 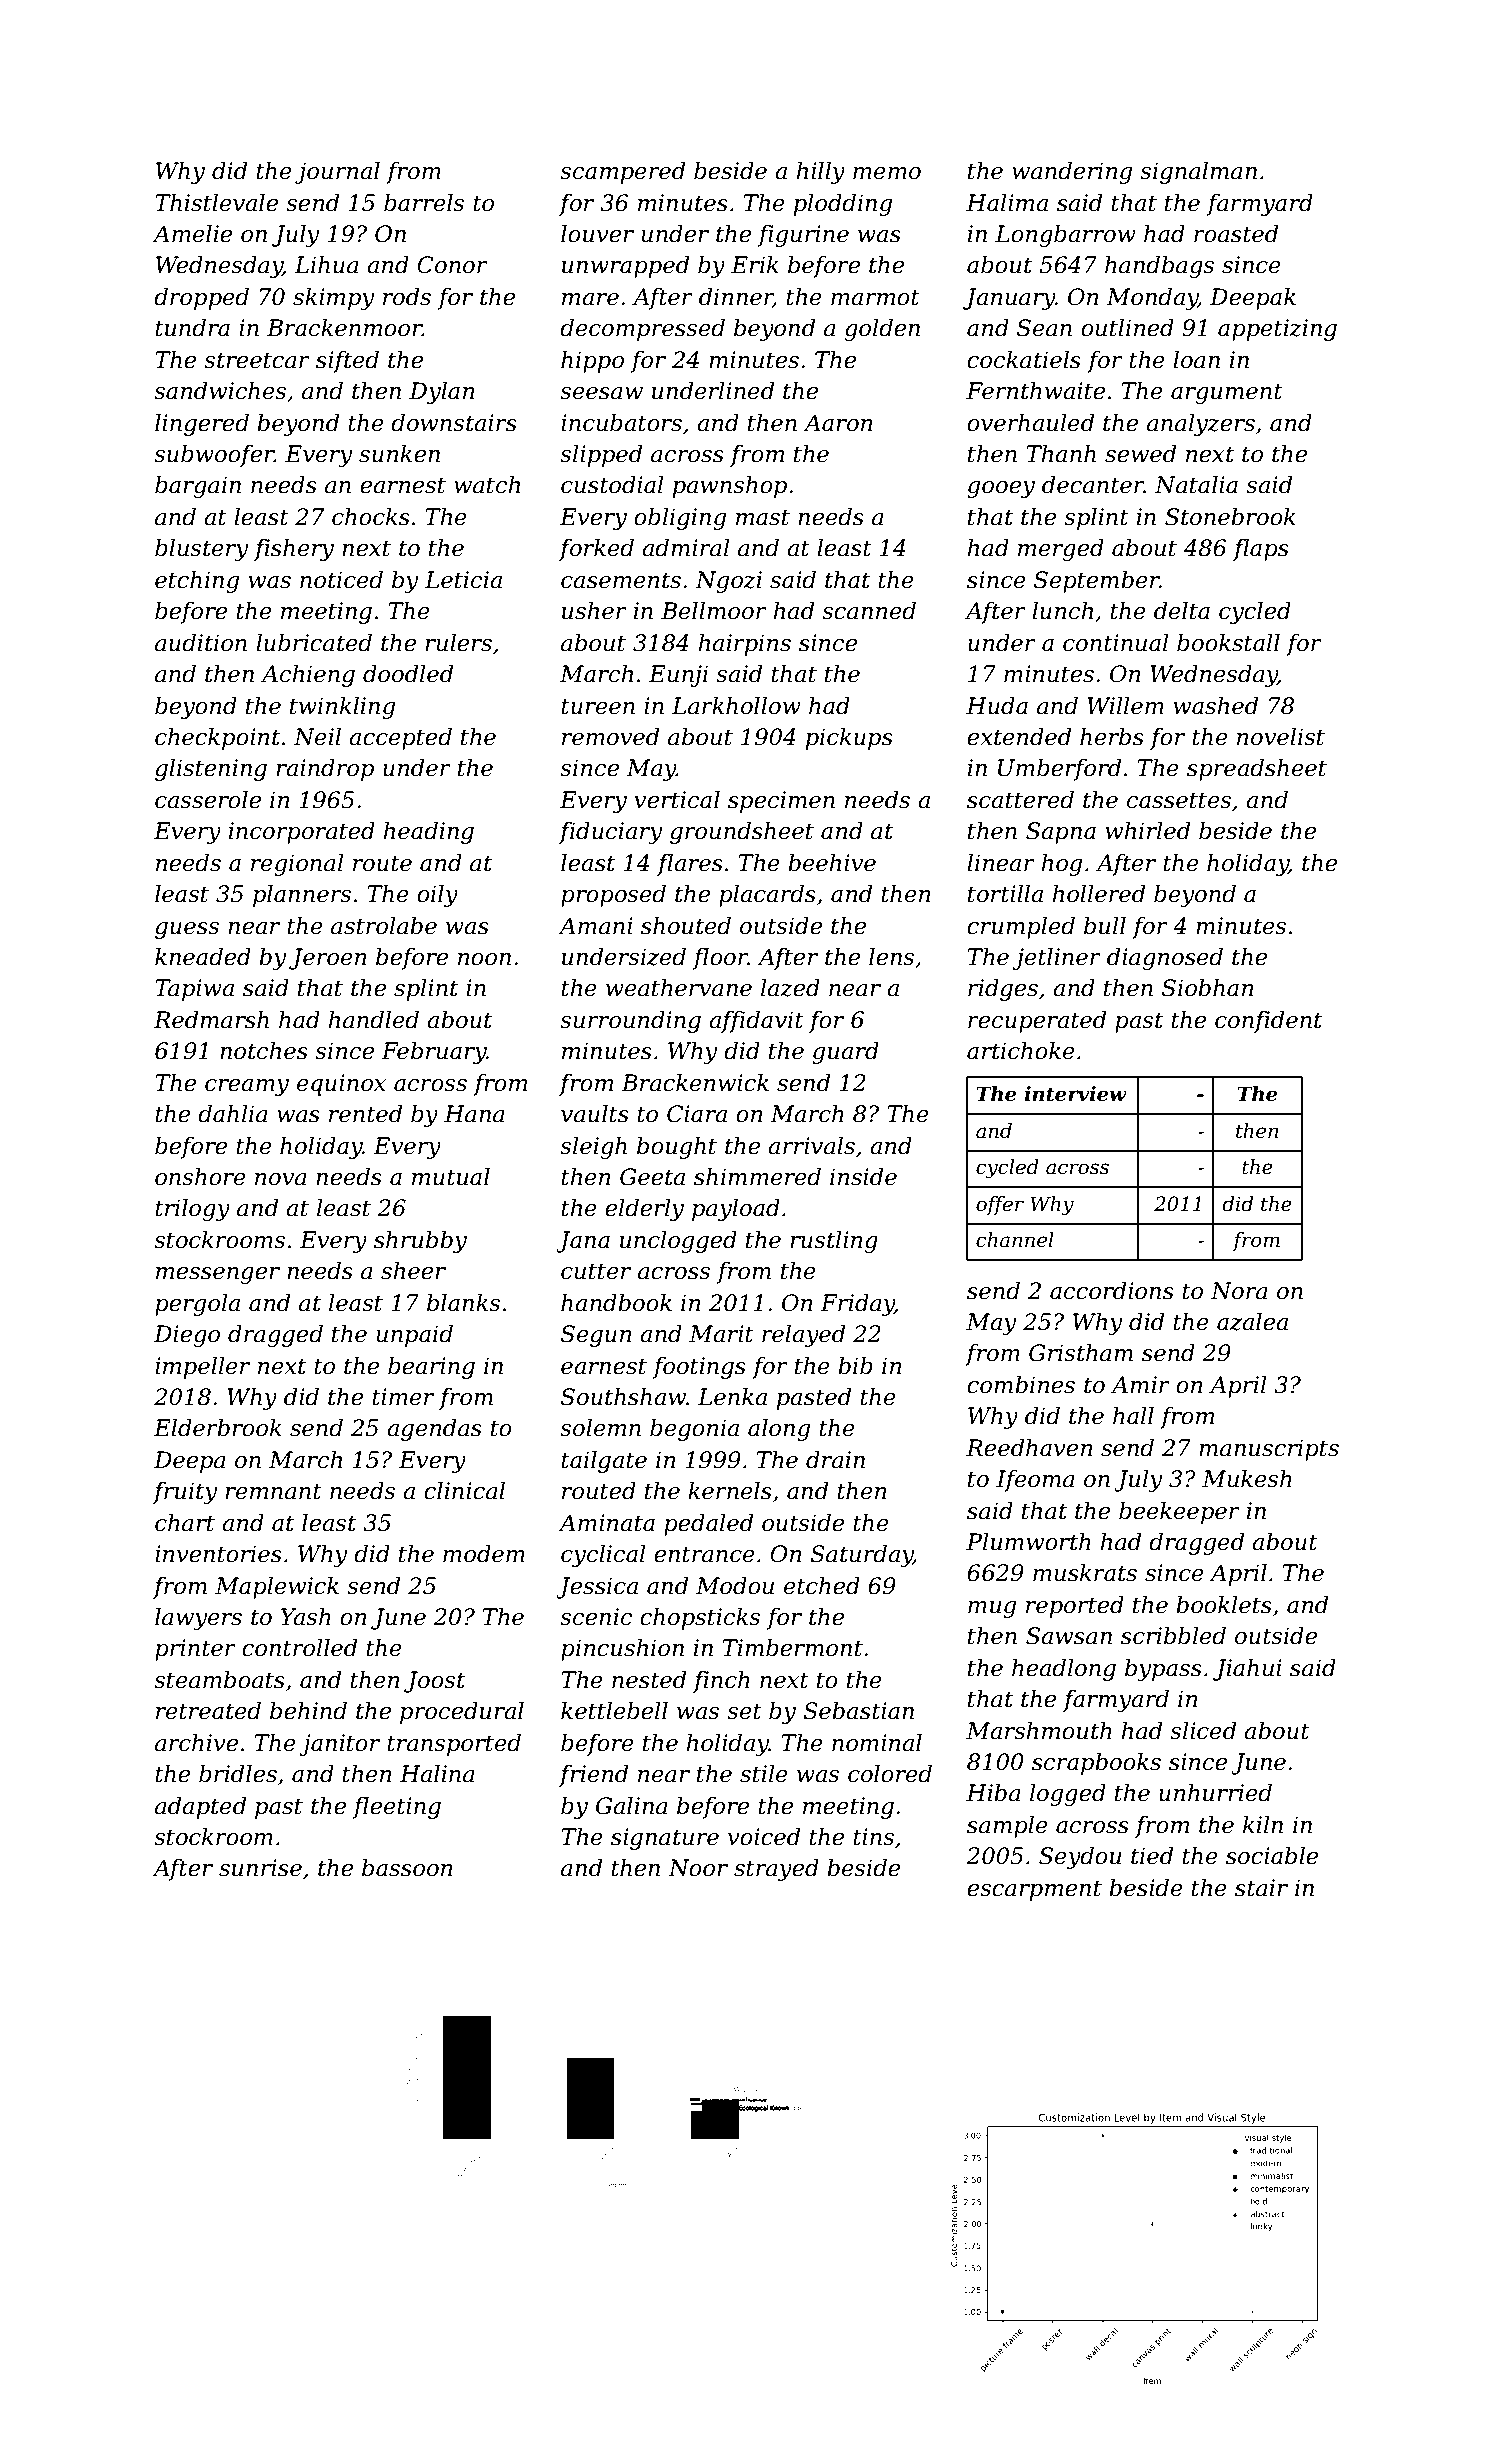 What do you see at coordinates (835, 1460) in the screenshot?
I see `drain` at bounding box center [835, 1460].
